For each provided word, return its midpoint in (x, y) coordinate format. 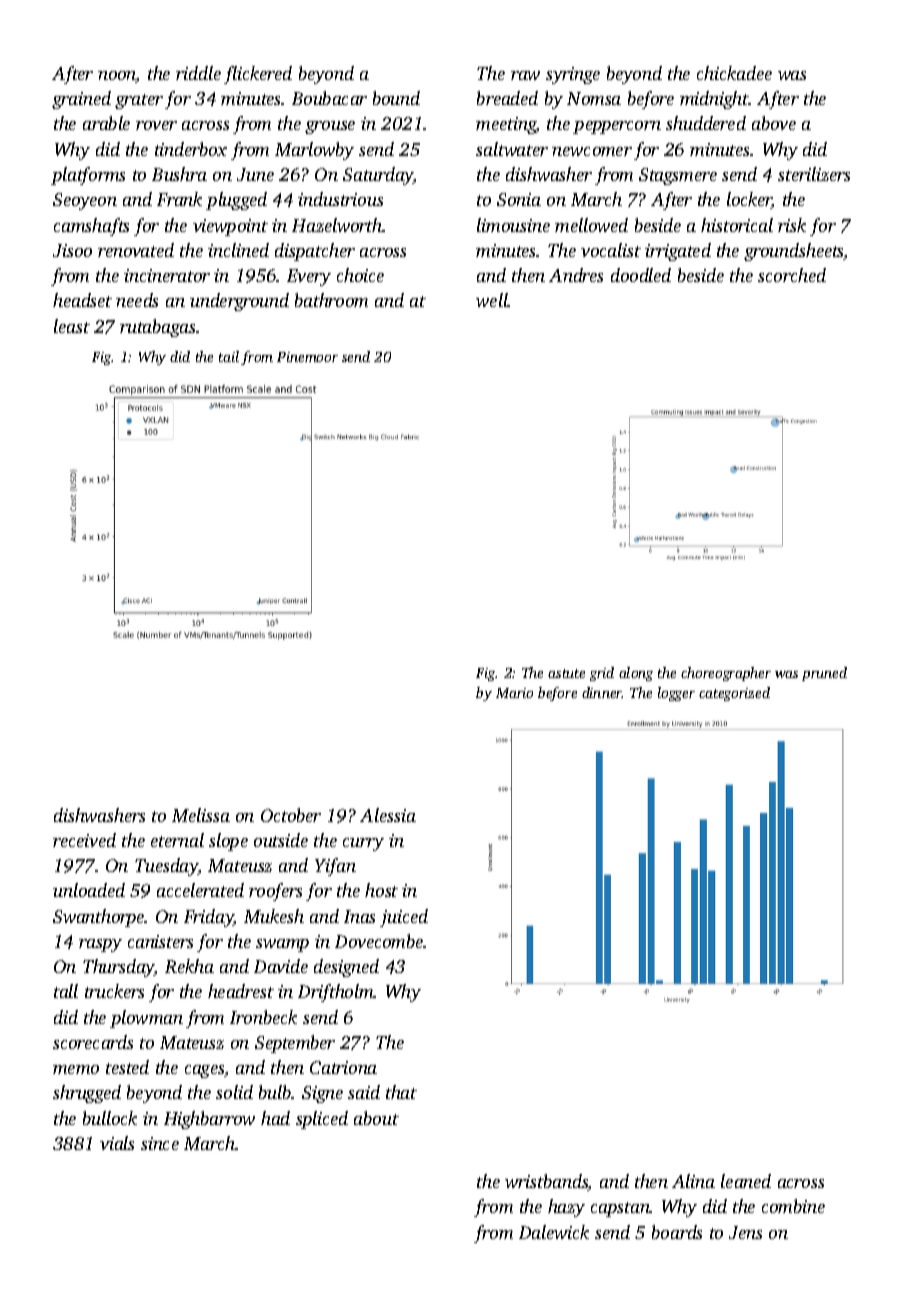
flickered (258, 75)
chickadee (734, 73)
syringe (573, 75)
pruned (824, 674)
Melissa (201, 815)
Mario (514, 693)
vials (117, 1143)
